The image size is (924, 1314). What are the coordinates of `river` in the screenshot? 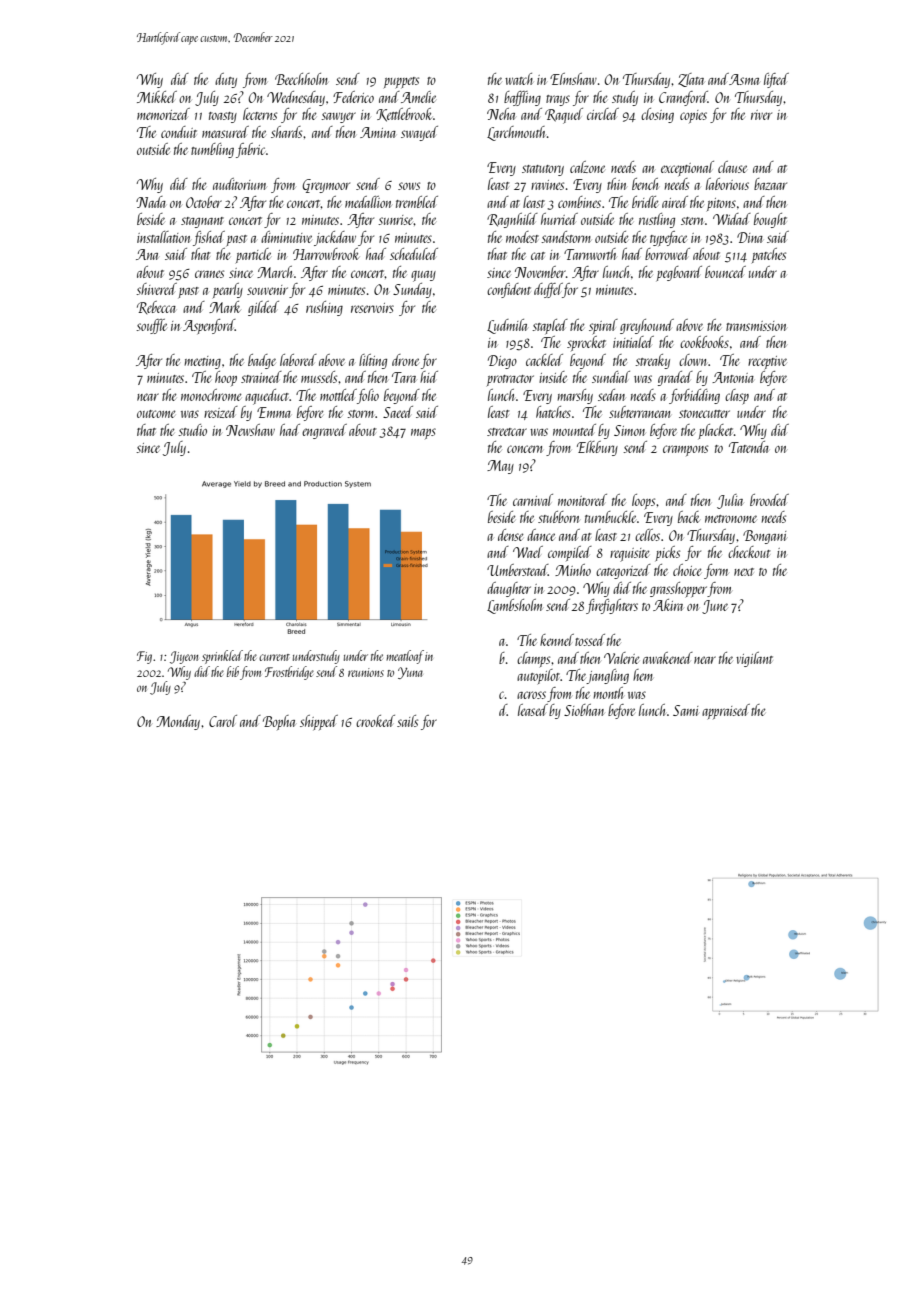 It's located at (761, 115).
